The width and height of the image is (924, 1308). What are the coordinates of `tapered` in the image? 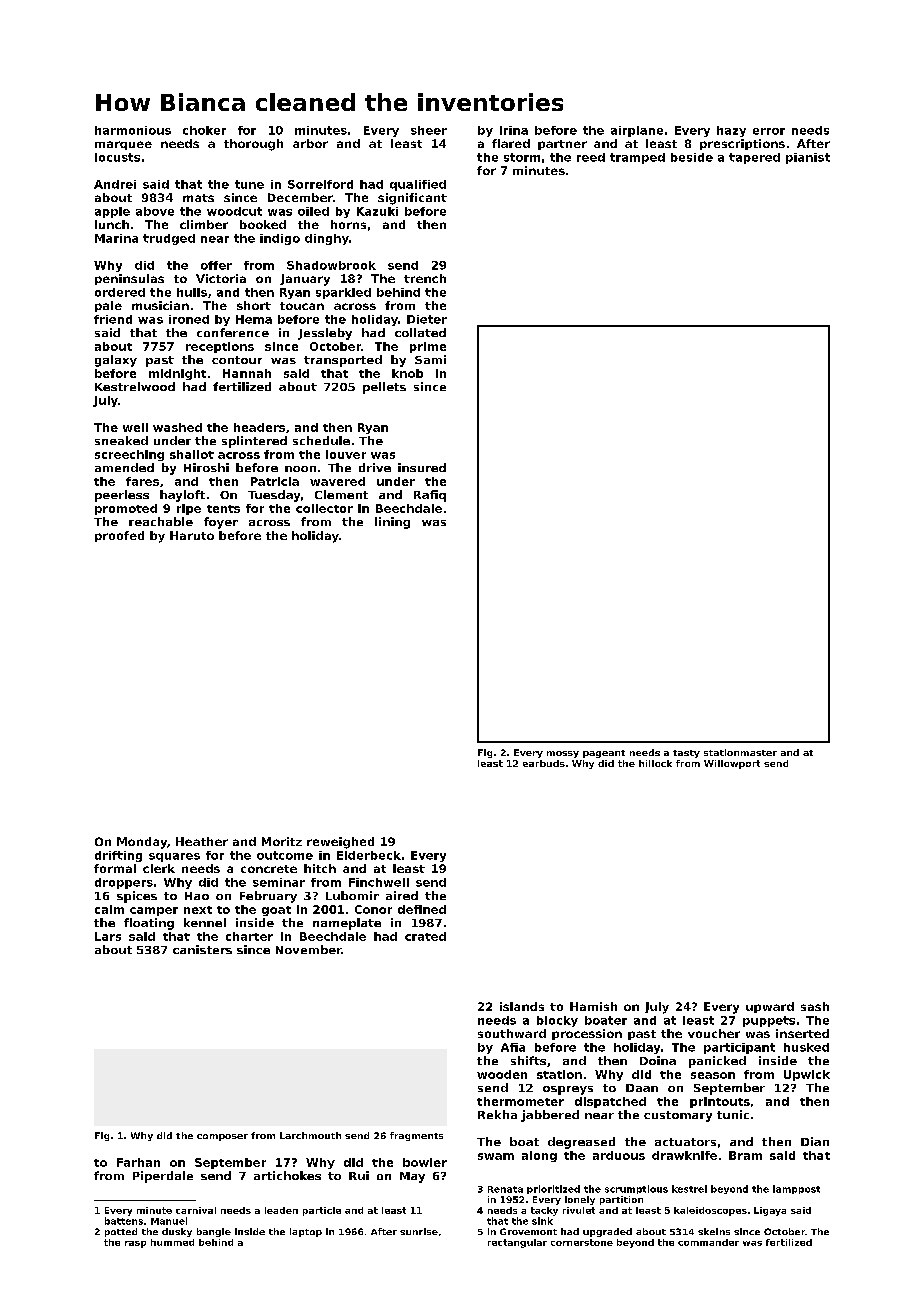 It's located at (754, 158).
